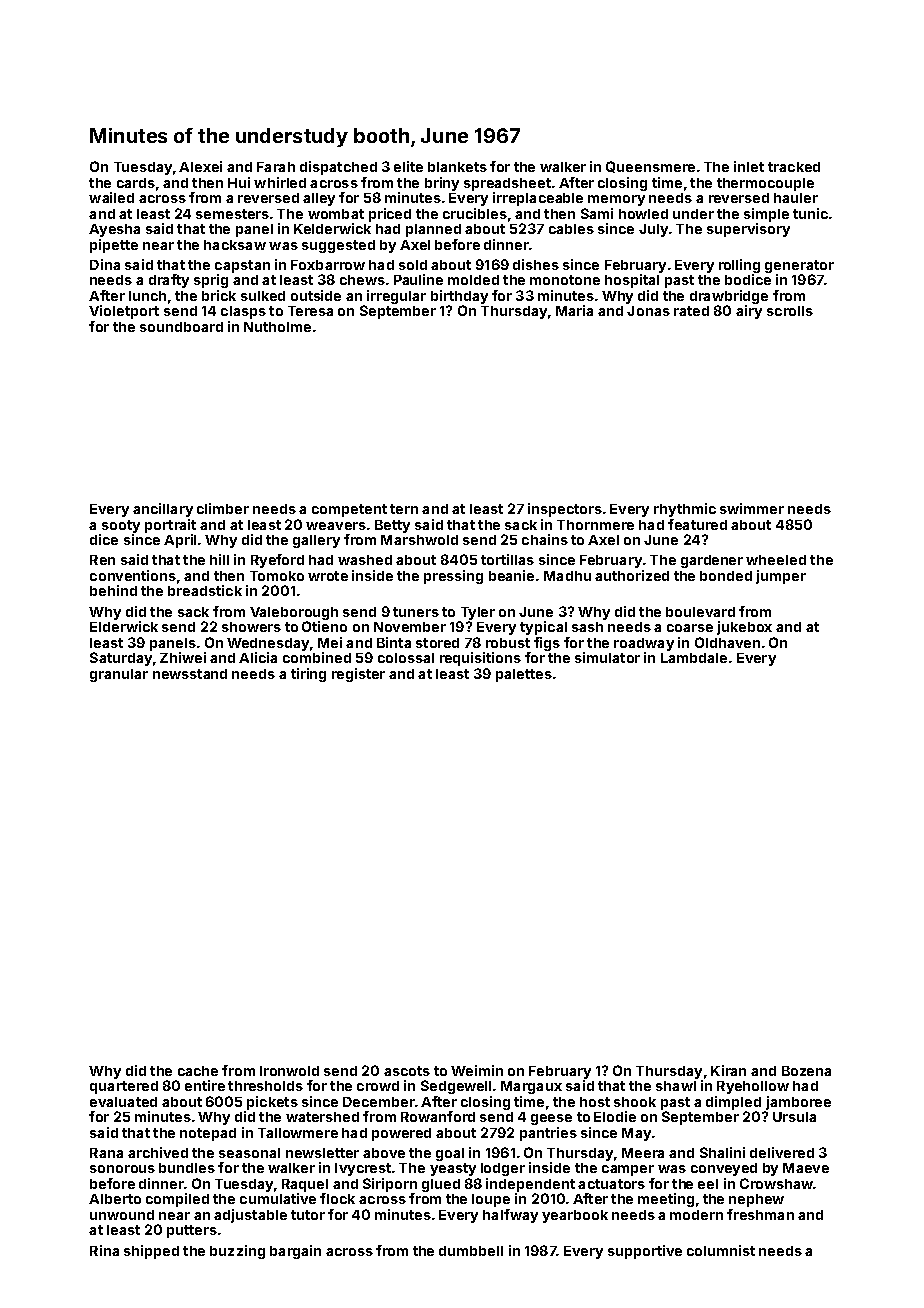 This screenshot has height=1308, width=924. What do you see at coordinates (728, 1070) in the screenshot?
I see `Kiran` at bounding box center [728, 1070].
